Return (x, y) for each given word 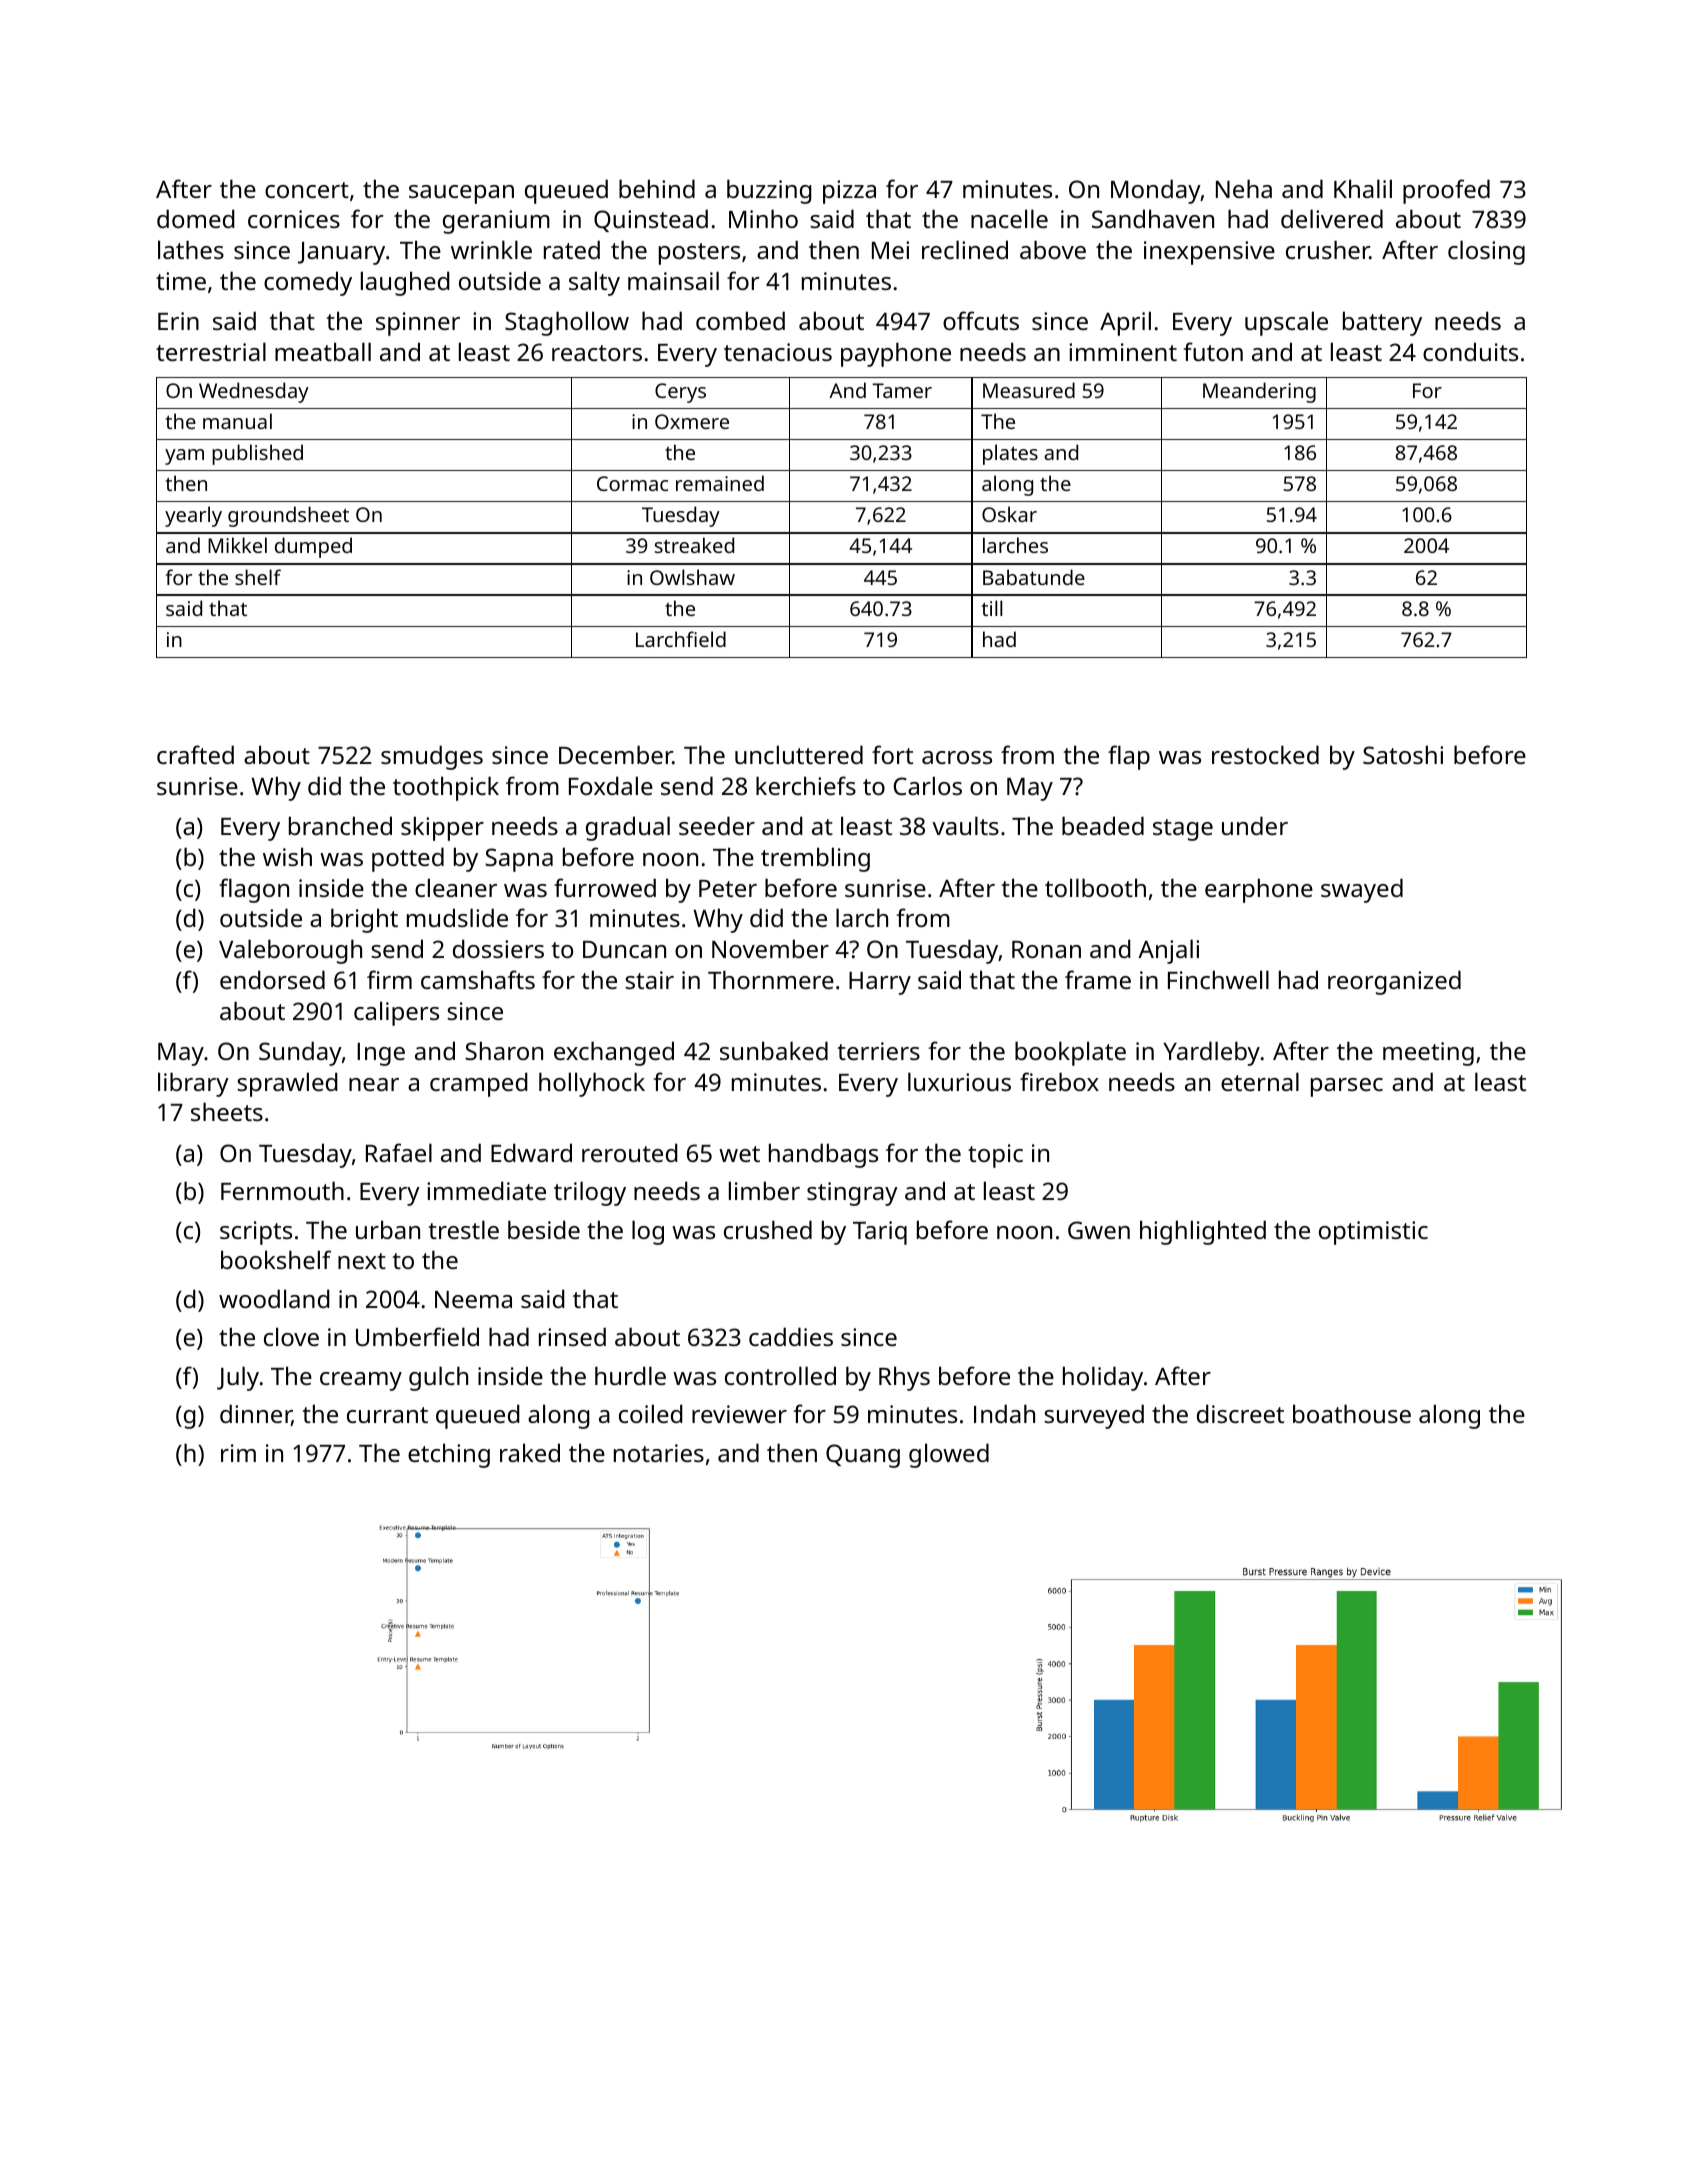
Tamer (902, 390)
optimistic (1373, 1233)
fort (892, 754)
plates (1010, 454)
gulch (438, 1378)
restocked (1265, 754)
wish (287, 856)
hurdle (630, 1375)
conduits (1470, 351)
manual (237, 421)
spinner (418, 324)
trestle (463, 1229)
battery (1382, 323)
